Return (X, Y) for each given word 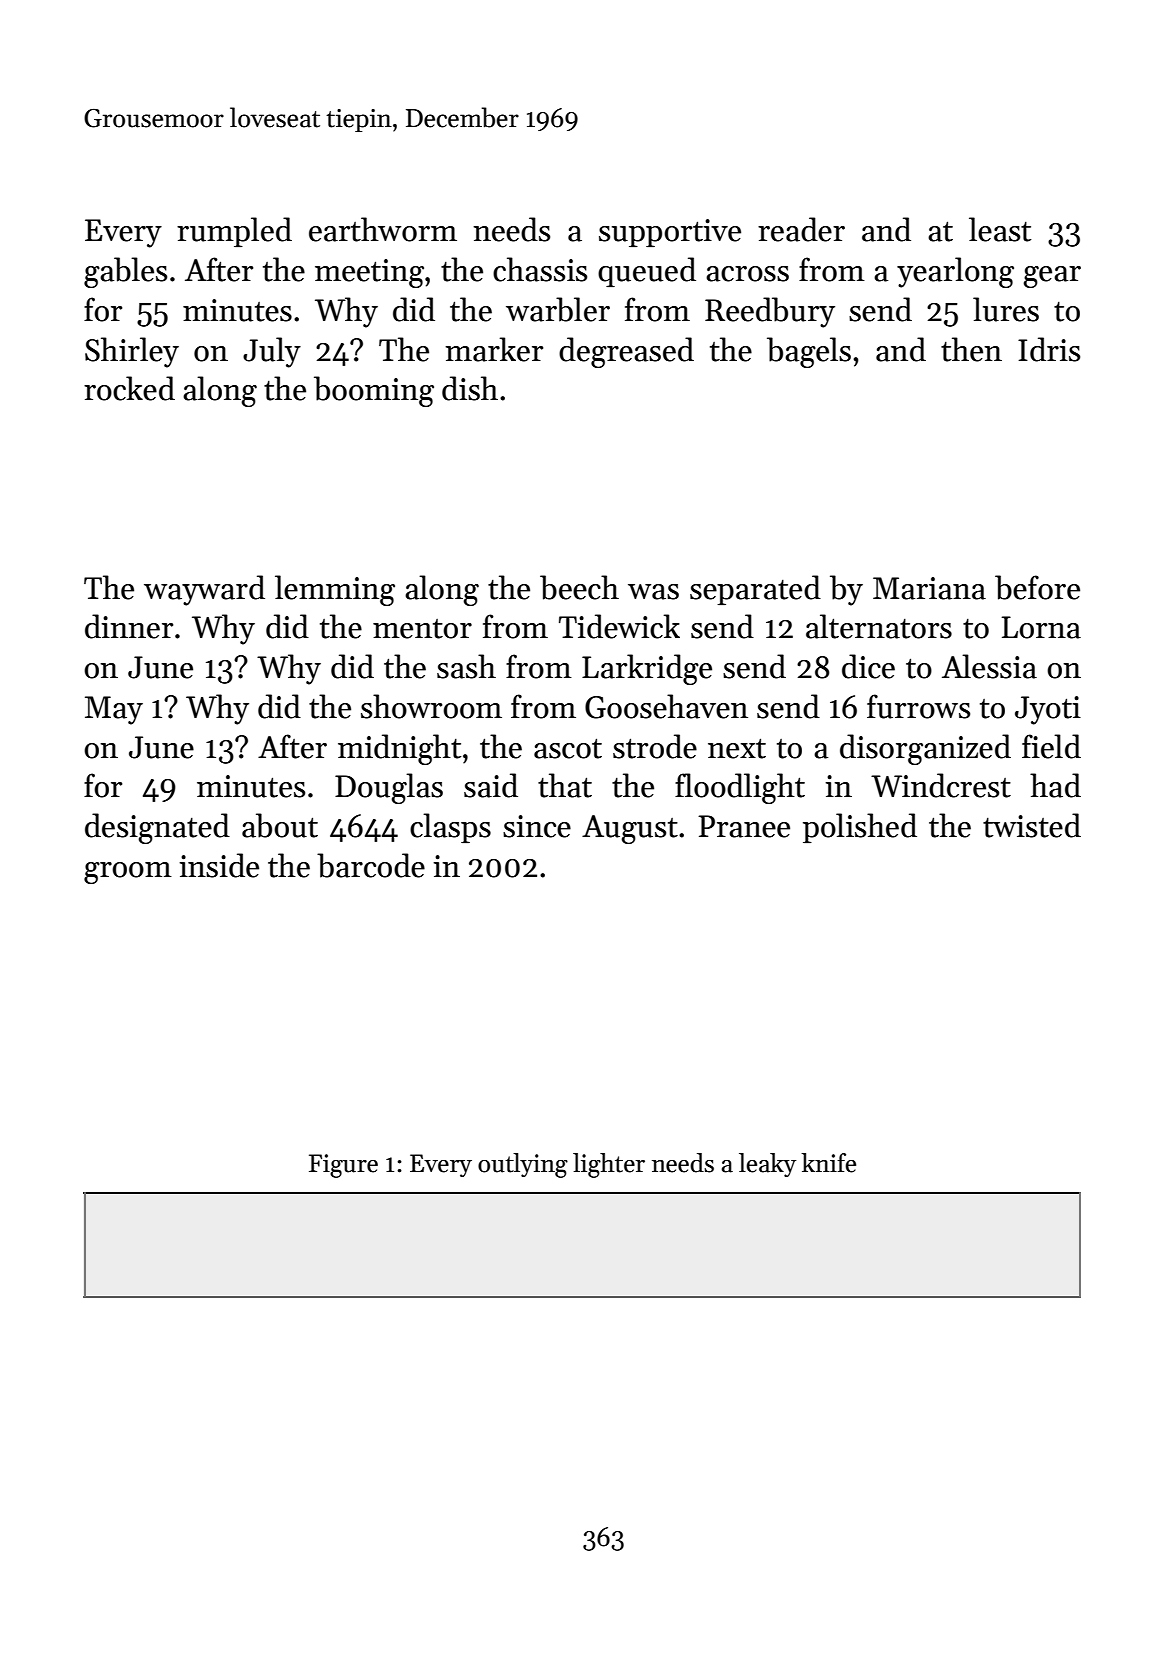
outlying (523, 1165)
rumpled (234, 232)
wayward (204, 590)
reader (801, 229)
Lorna (1041, 627)
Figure (343, 1166)
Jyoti (1048, 710)
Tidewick (619, 626)
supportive (670, 233)
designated (157, 828)
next (737, 748)
